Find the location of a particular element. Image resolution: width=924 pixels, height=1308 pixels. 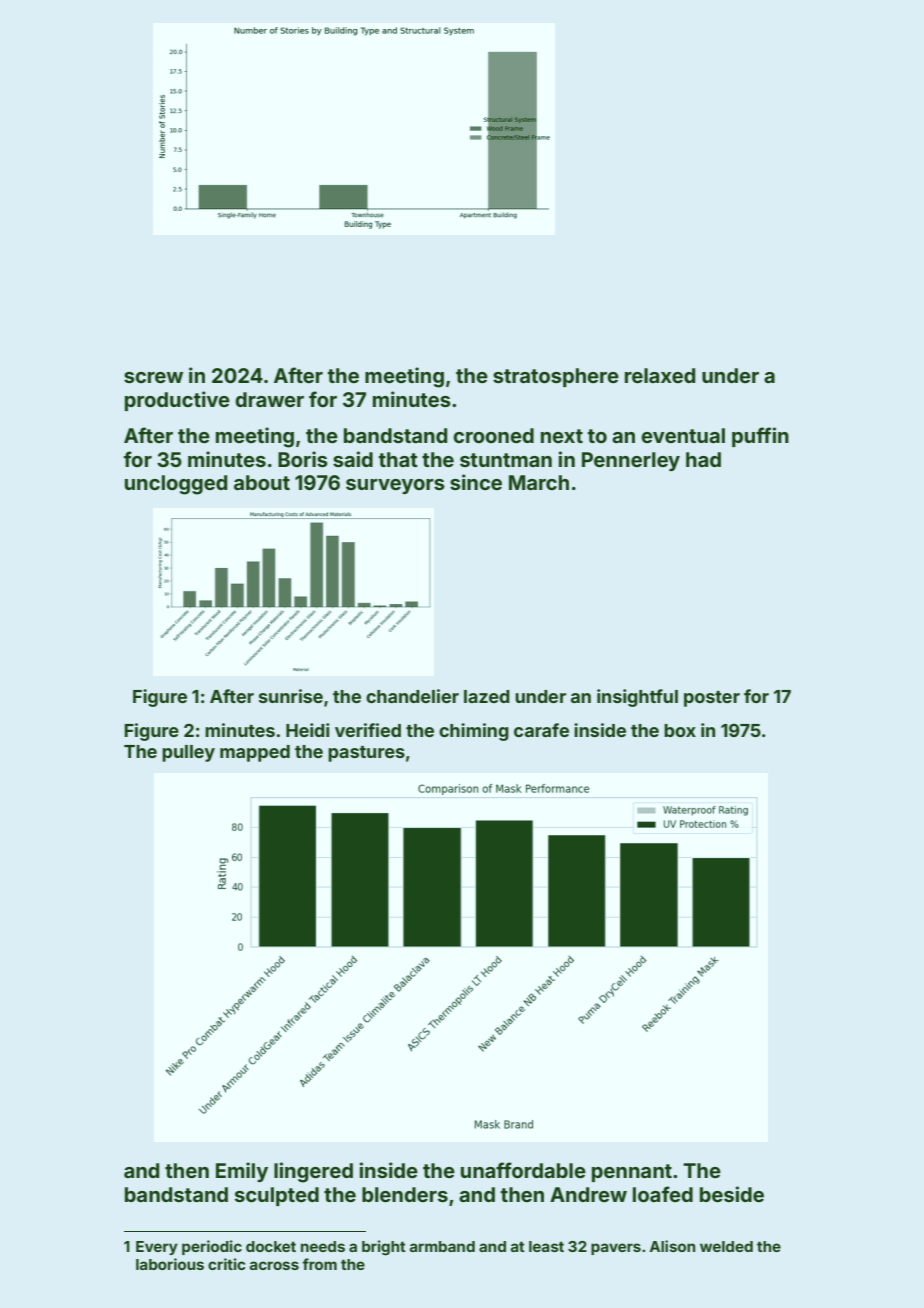

sunrise is located at coordinates (291, 696).
